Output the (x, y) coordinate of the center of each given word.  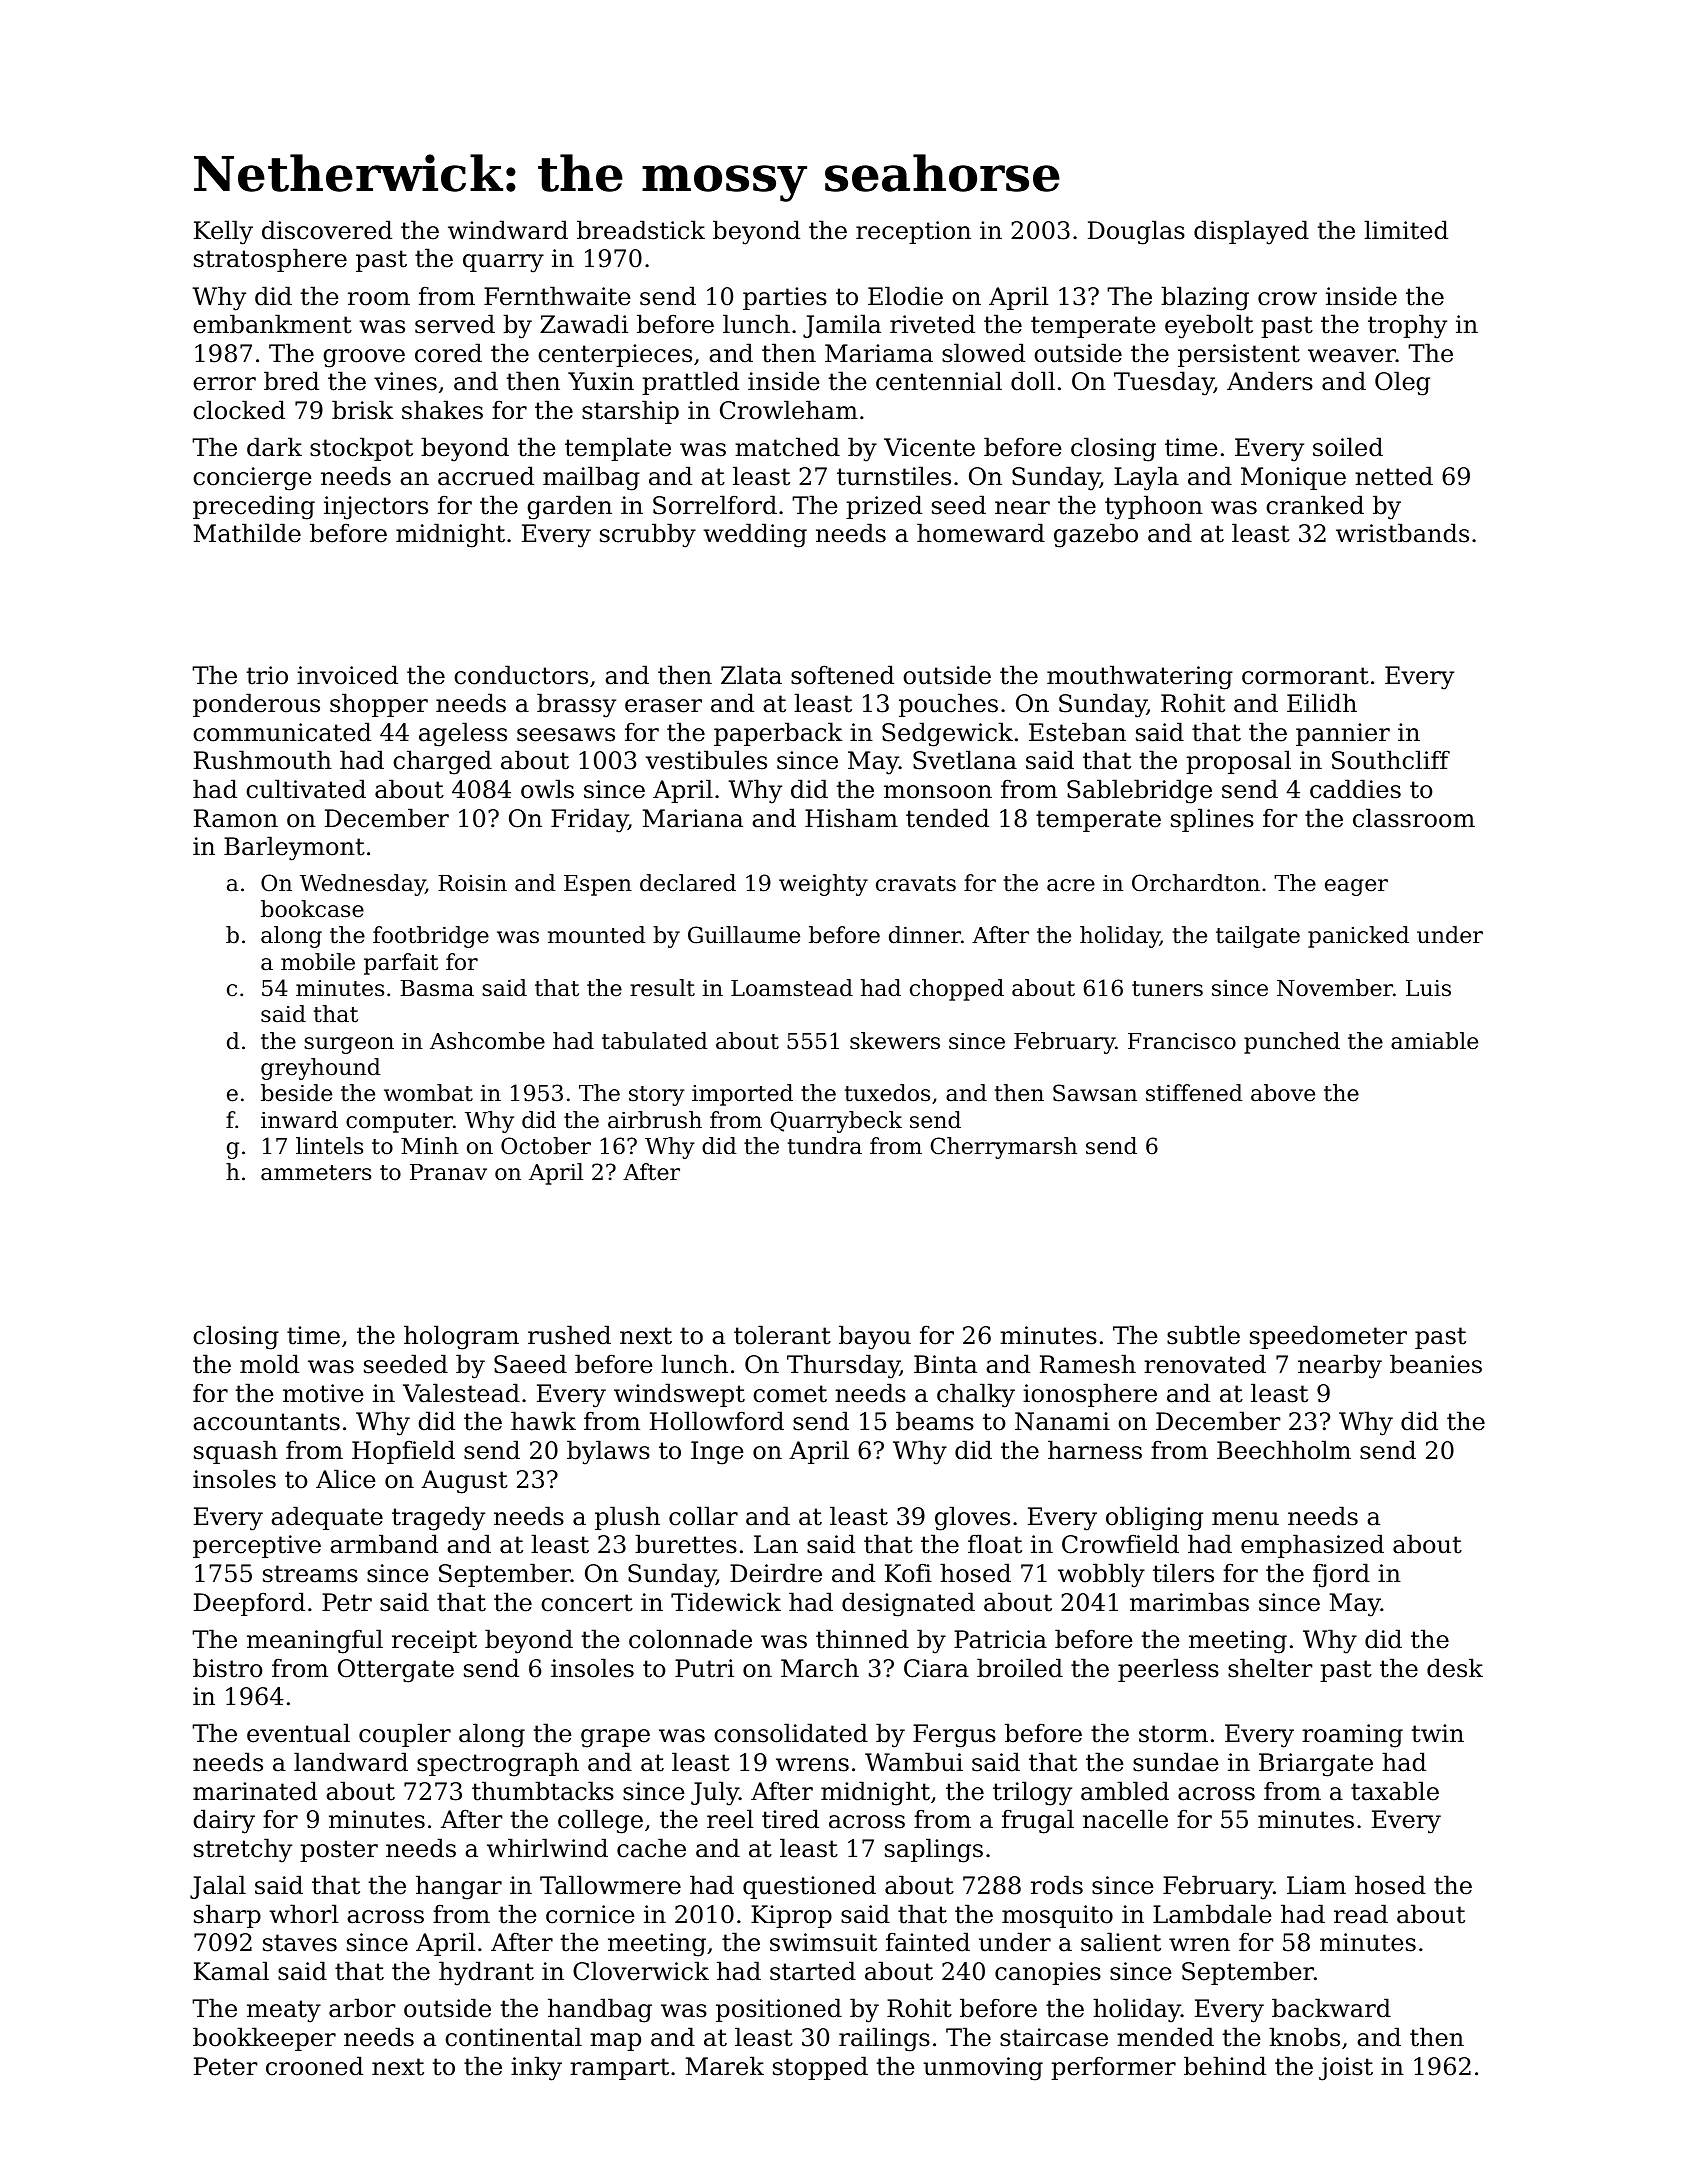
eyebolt (1209, 326)
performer (1113, 2068)
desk (1455, 1668)
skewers (895, 1041)
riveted (932, 324)
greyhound (321, 1069)
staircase (1054, 2037)
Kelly (223, 232)
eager (1356, 887)
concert (587, 1603)
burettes (686, 1544)
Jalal (218, 1887)
